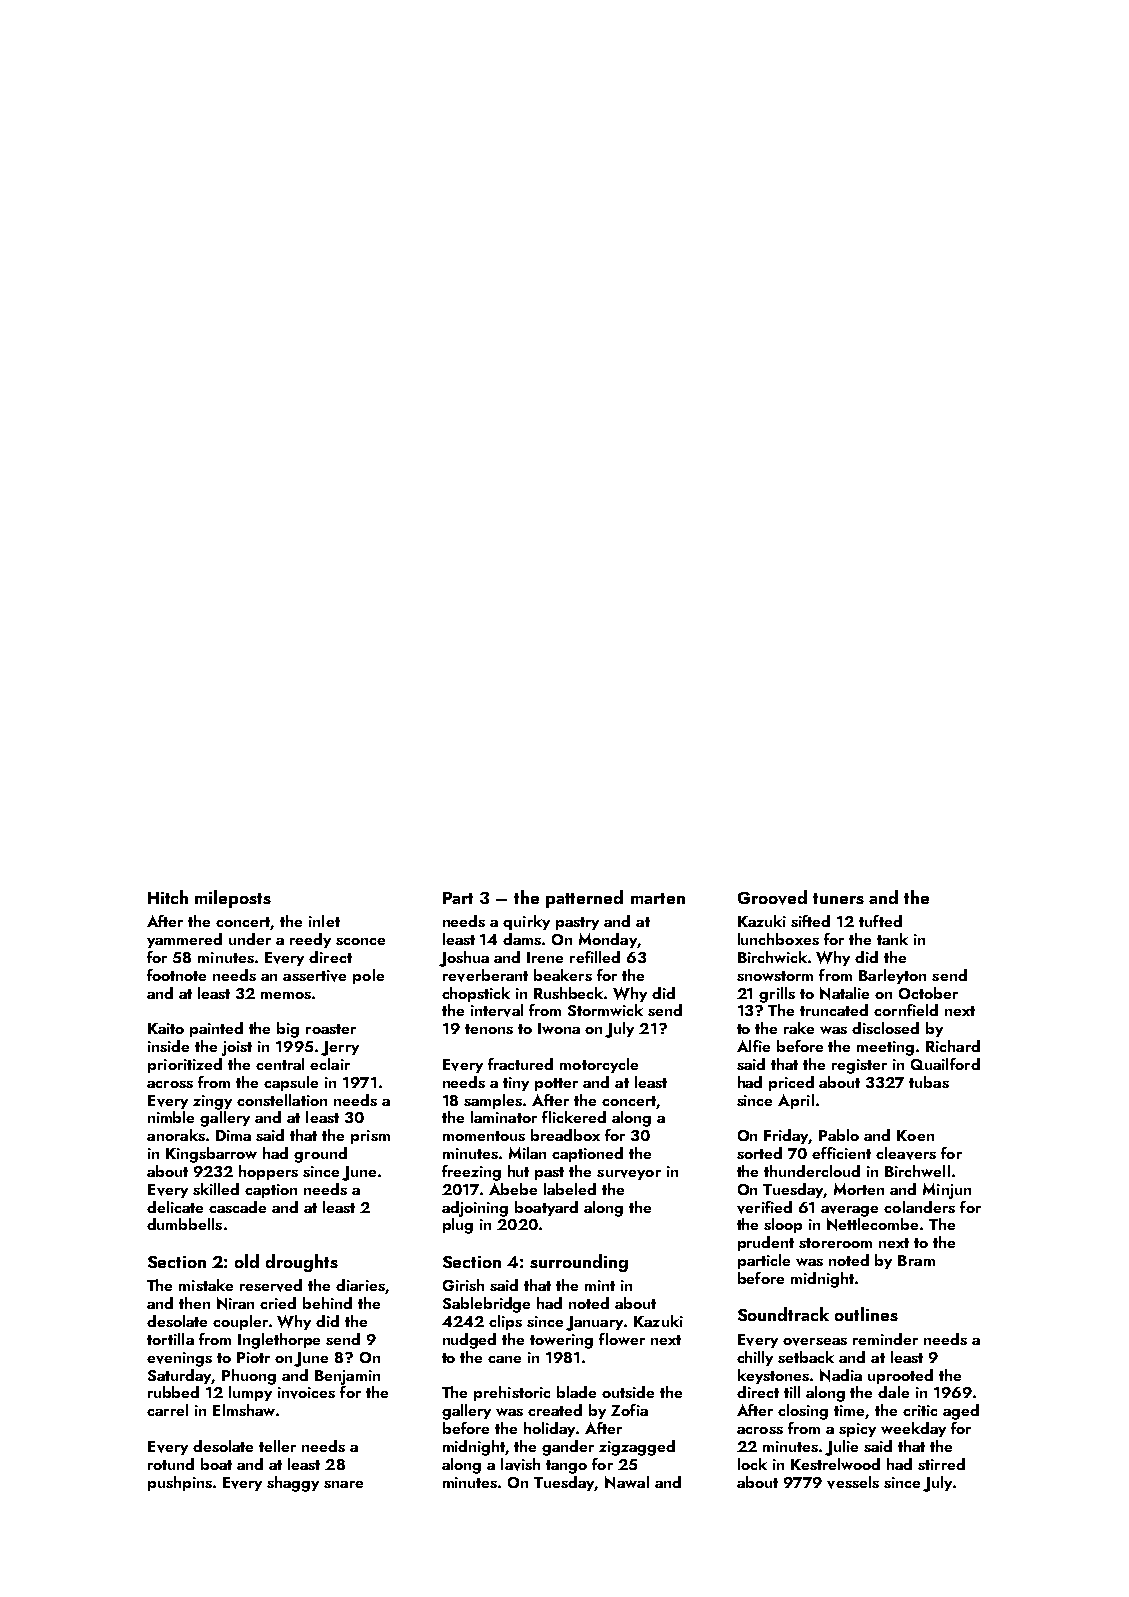 This image has height=1597, width=1129. I want to click on mileposts, so click(233, 899).
